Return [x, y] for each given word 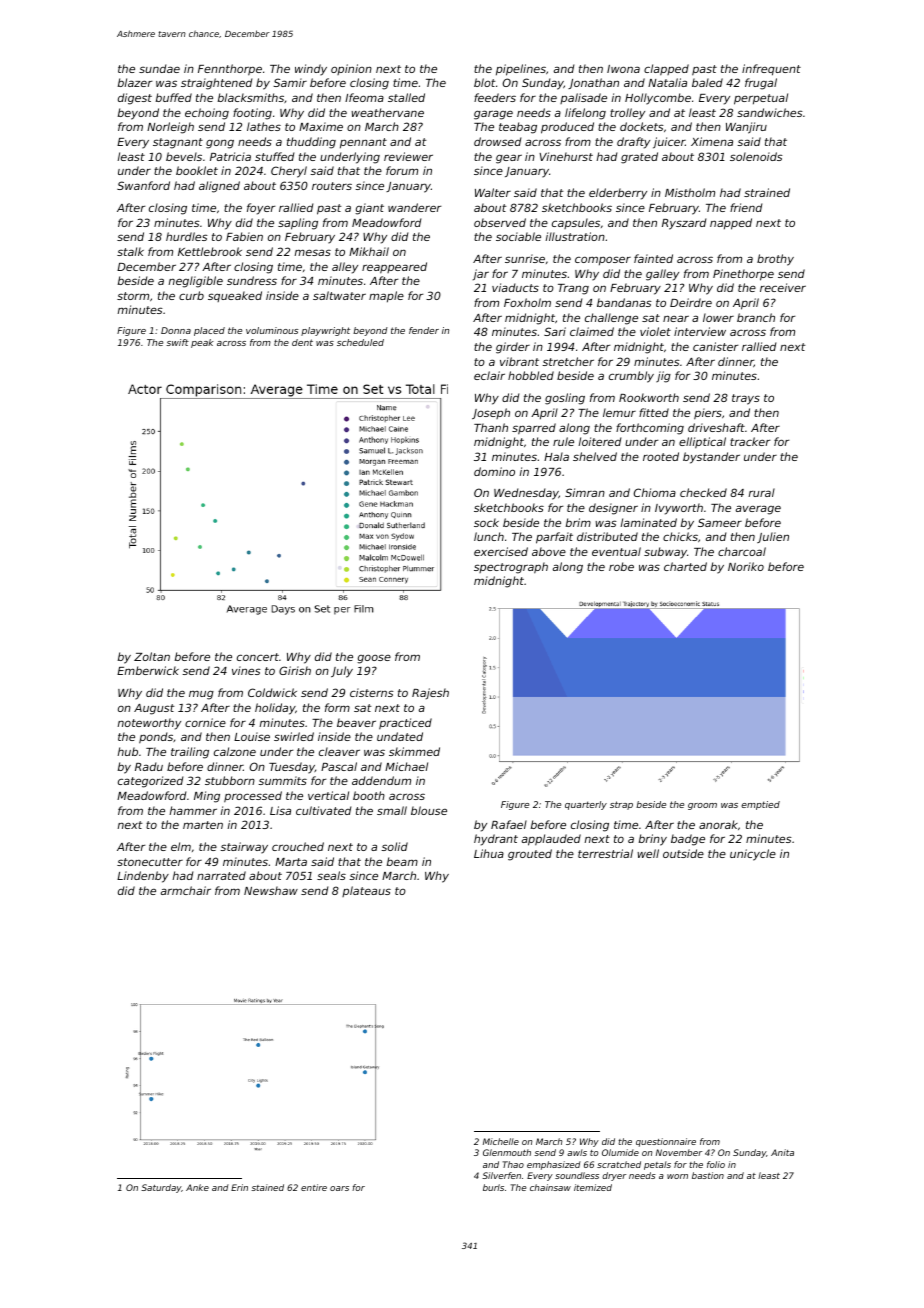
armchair [186, 890]
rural [762, 492]
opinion [351, 69]
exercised [501, 551]
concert [258, 657]
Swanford [143, 185]
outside [683, 853]
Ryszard [684, 224]
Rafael [509, 824]
